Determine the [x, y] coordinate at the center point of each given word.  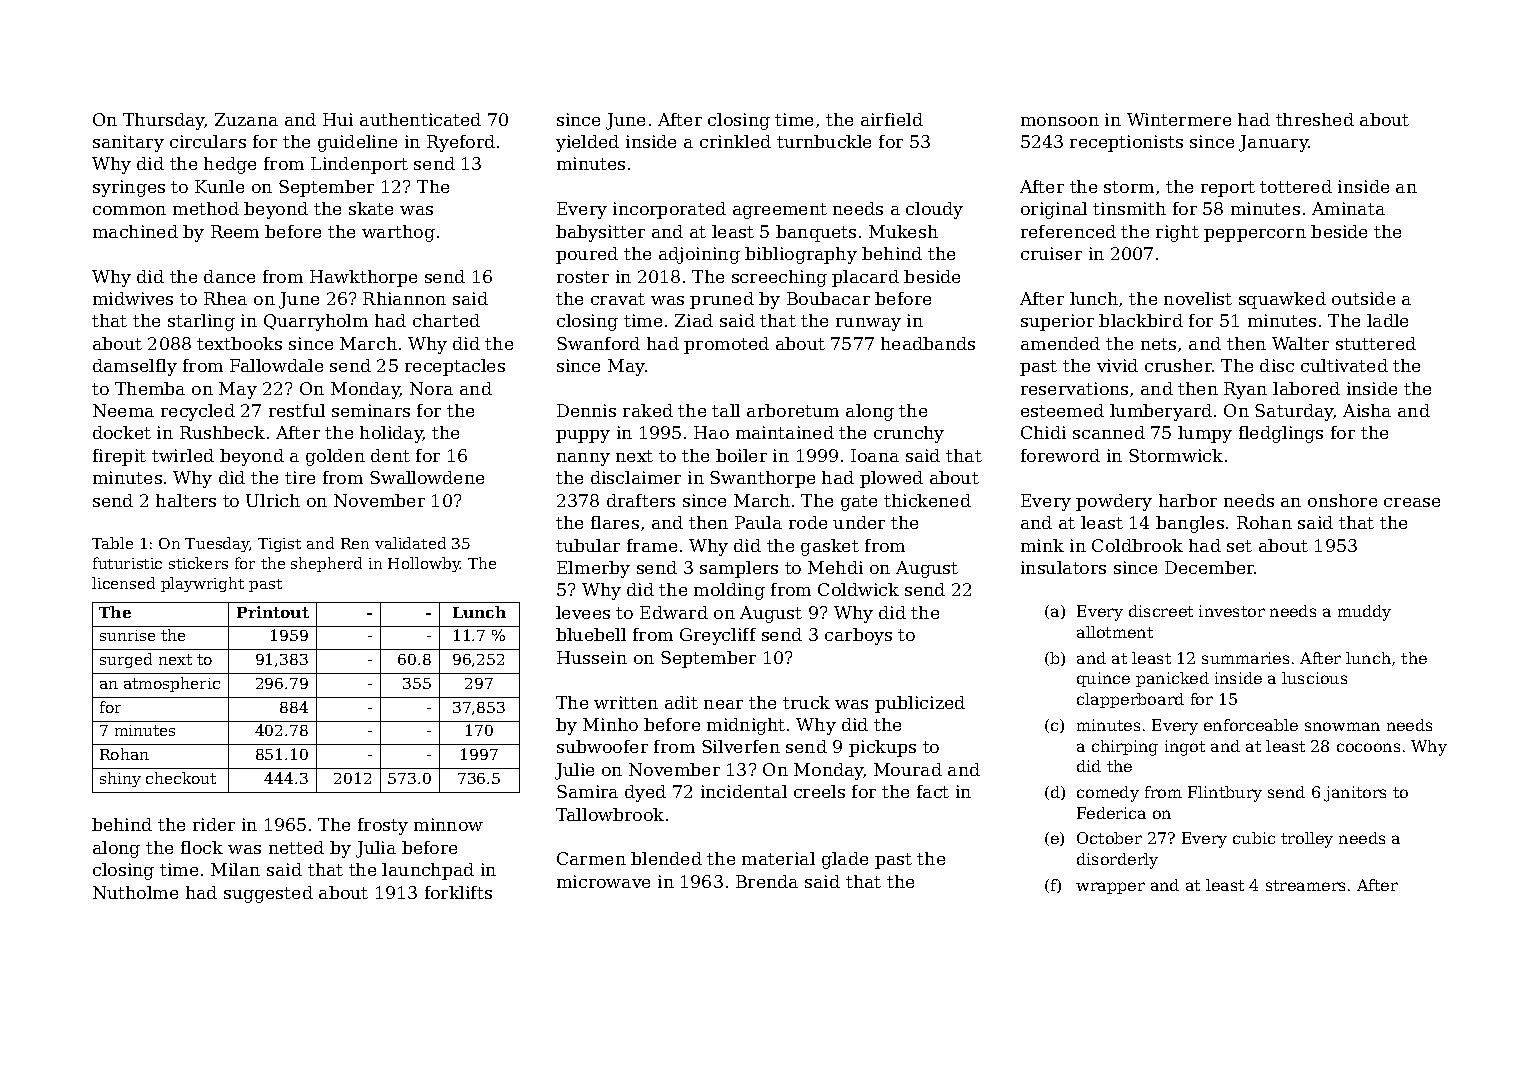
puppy [583, 436]
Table [112, 543]
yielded [587, 143]
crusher [1178, 365]
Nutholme [135, 892]
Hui [338, 119]
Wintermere [1179, 119]
